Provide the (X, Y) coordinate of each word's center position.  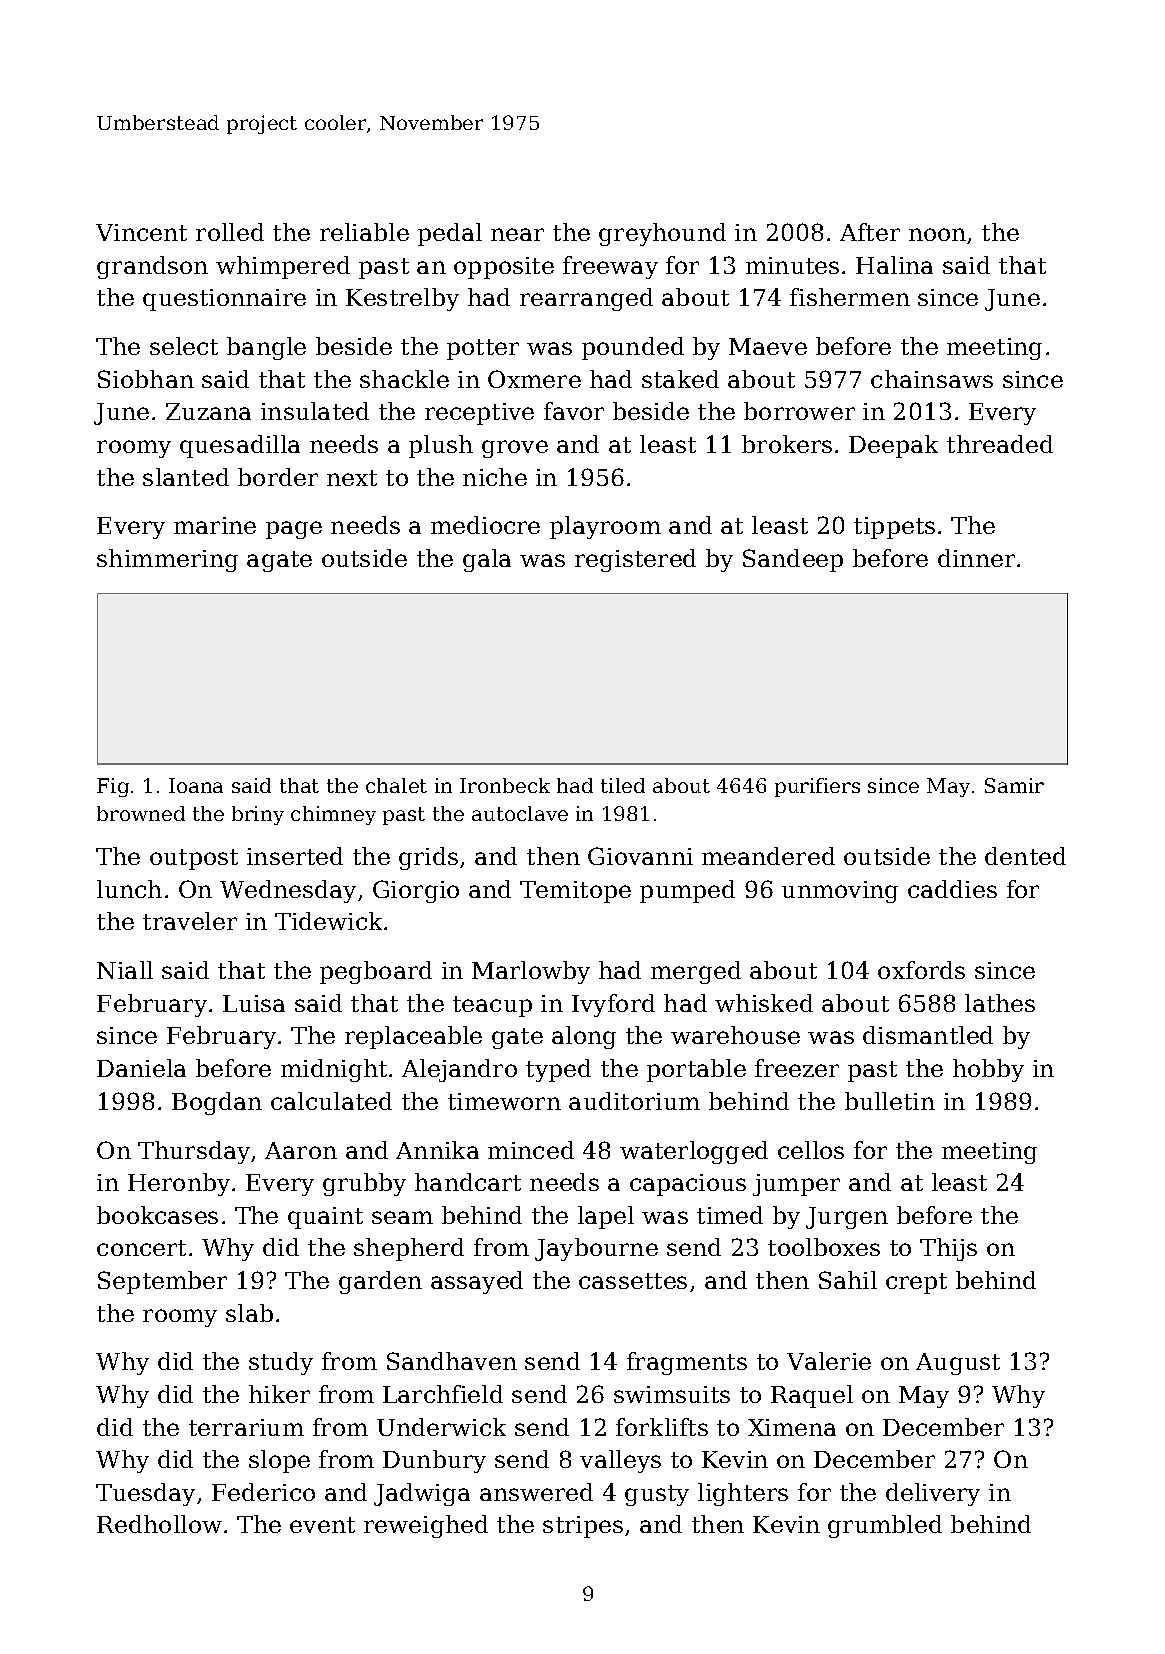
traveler (190, 921)
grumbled (885, 1526)
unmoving (840, 892)
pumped (687, 891)
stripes (583, 1527)
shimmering (167, 560)
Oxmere (534, 379)
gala (487, 560)
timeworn (504, 1101)
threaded (1000, 444)
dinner (976, 558)
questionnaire (224, 300)
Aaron (301, 1150)
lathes (1000, 1003)
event (322, 1525)
